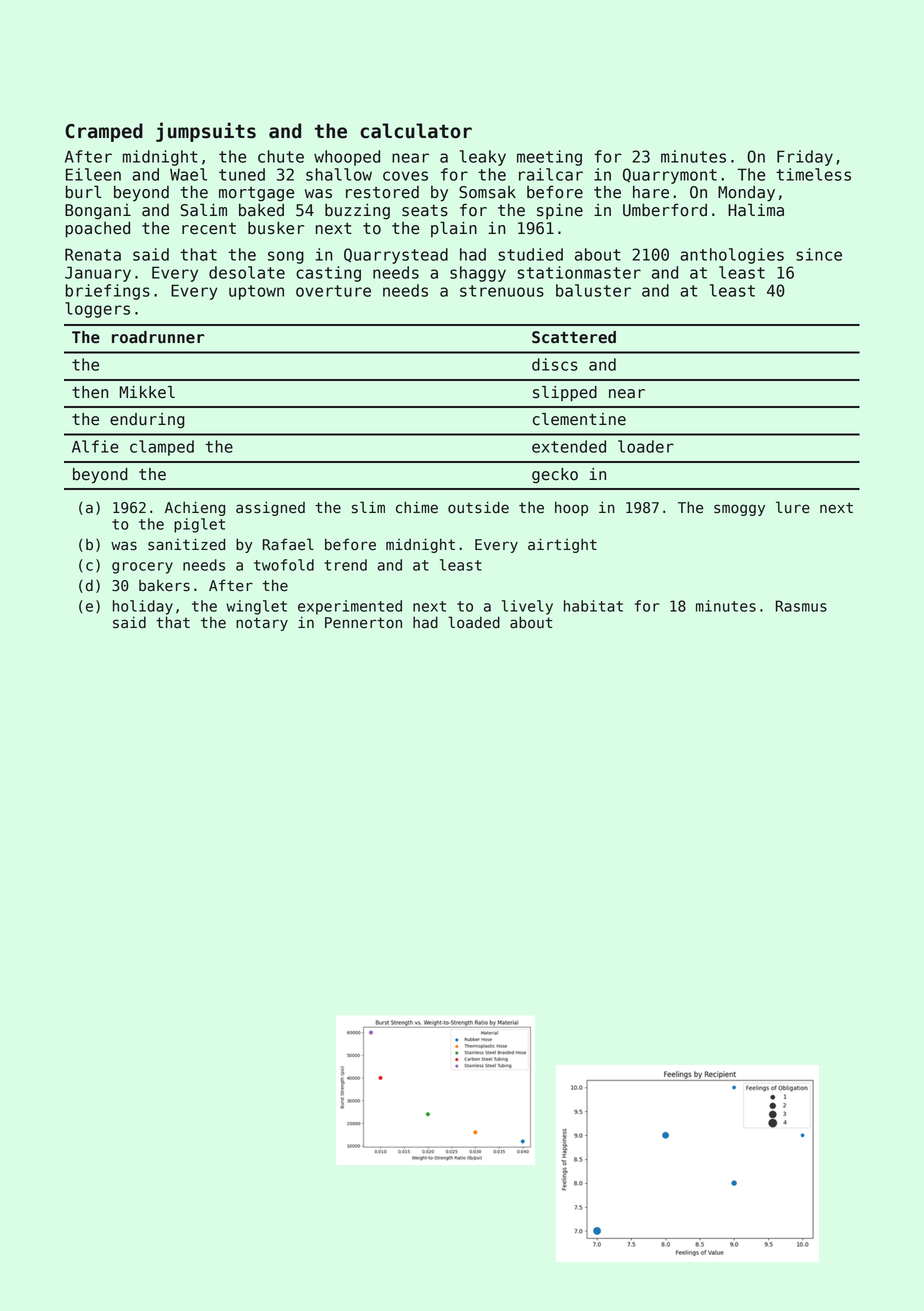 The width and height of the screenshot is (924, 1311). What do you see at coordinates (416, 131) in the screenshot?
I see `calculator` at bounding box center [416, 131].
